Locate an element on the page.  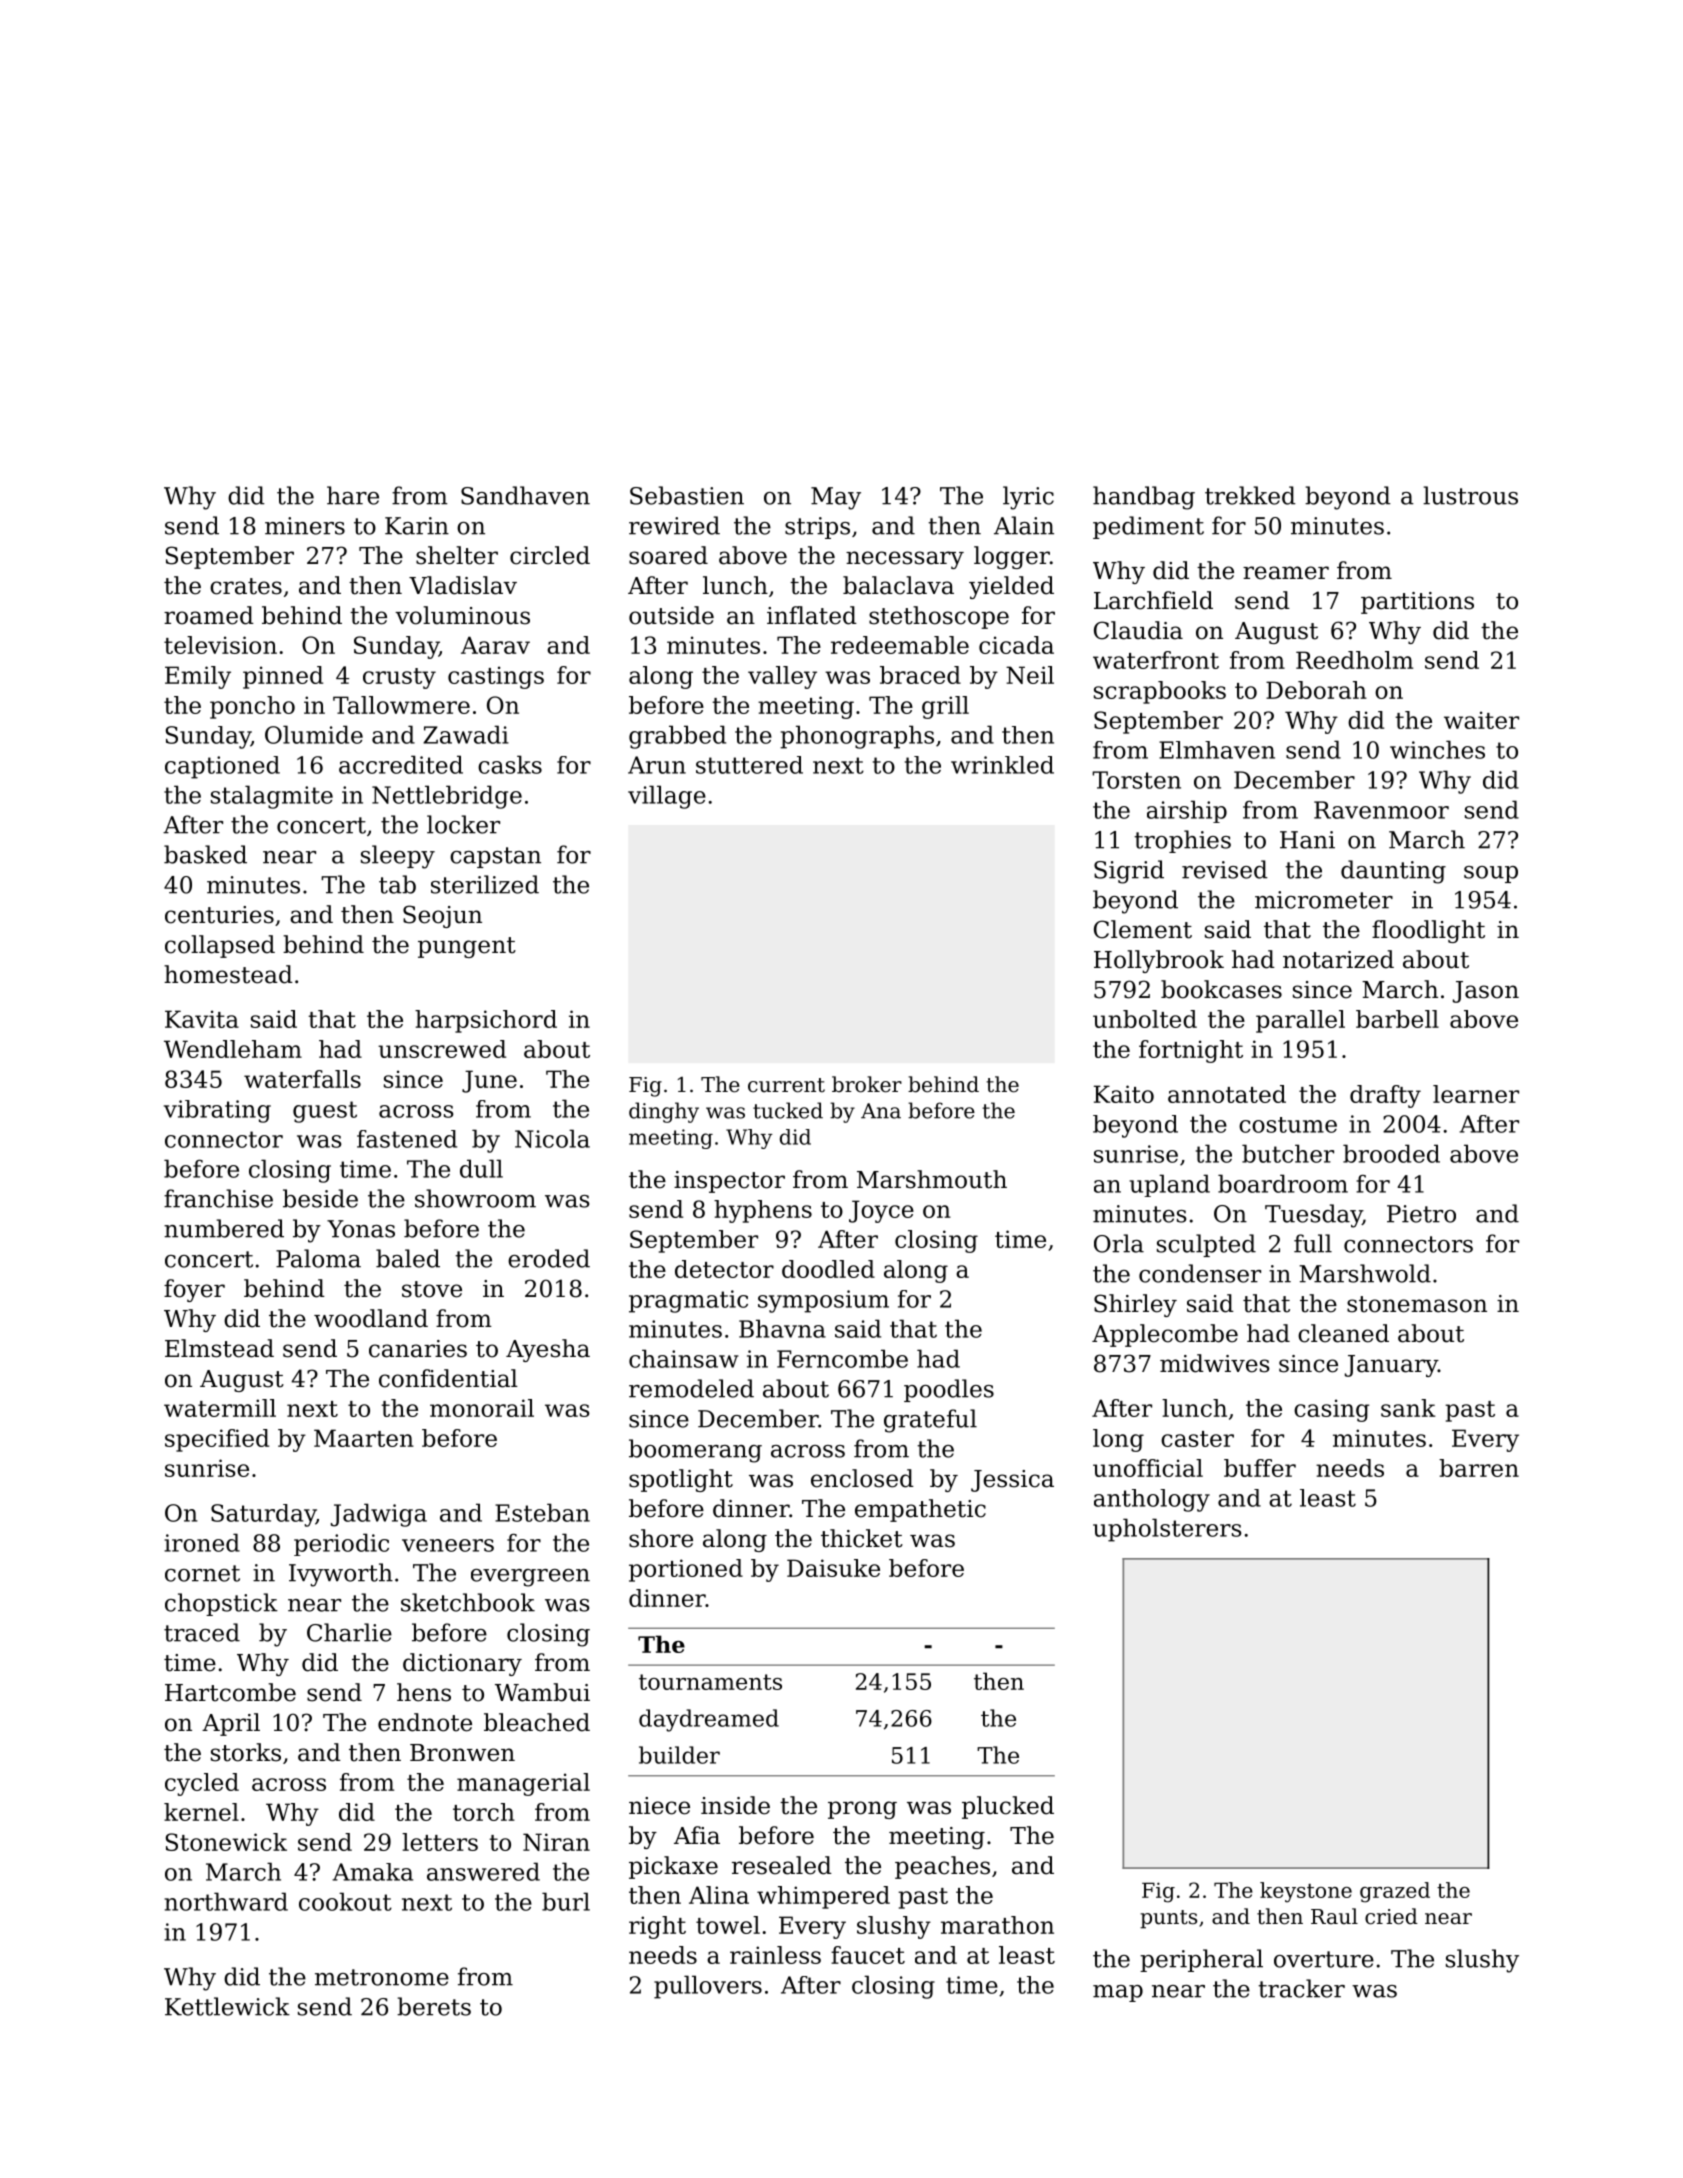
tracker is located at coordinates (1301, 1988).
